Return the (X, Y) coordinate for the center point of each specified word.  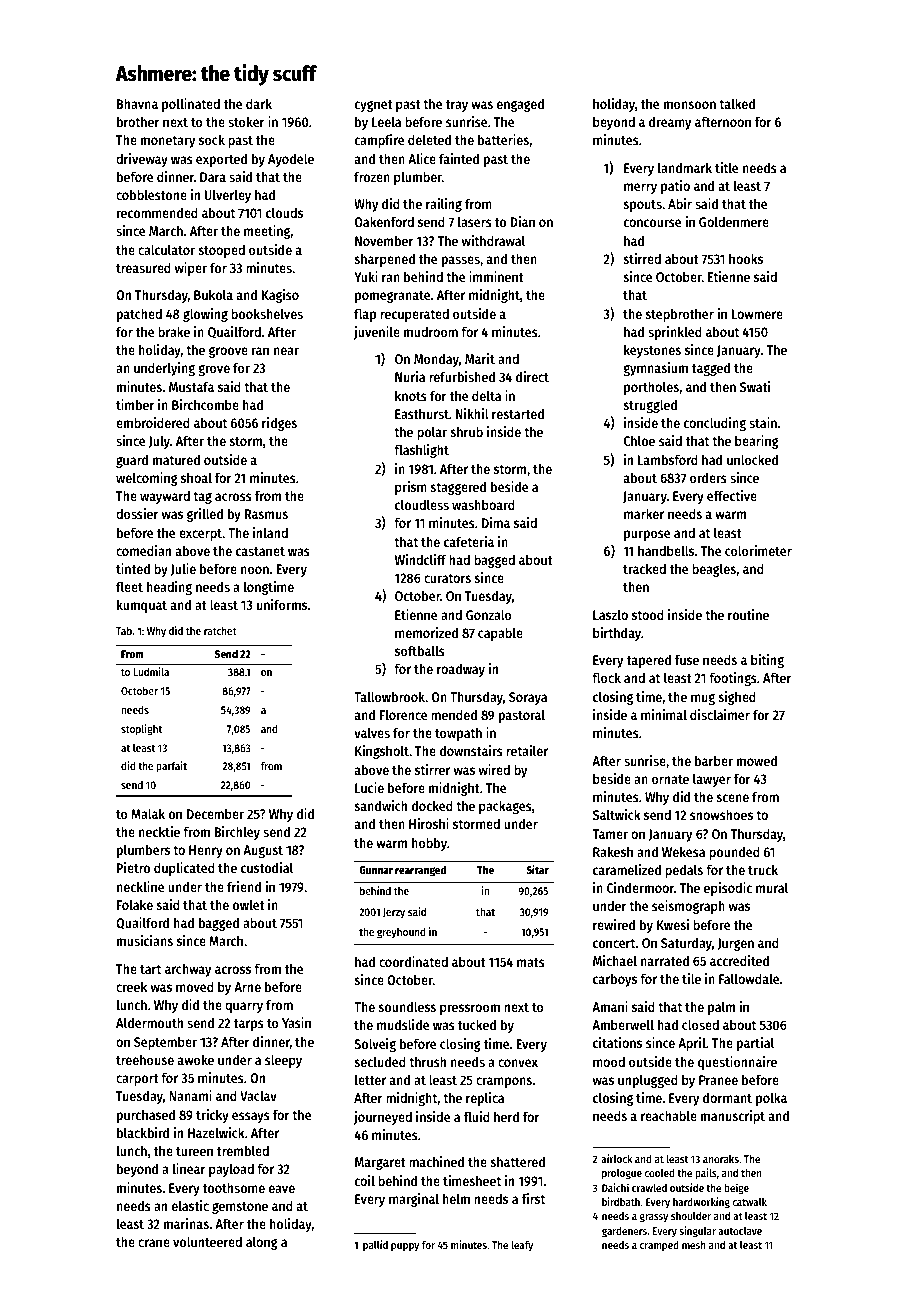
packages (505, 807)
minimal (664, 714)
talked (737, 103)
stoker (246, 121)
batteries (503, 139)
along (262, 1243)
